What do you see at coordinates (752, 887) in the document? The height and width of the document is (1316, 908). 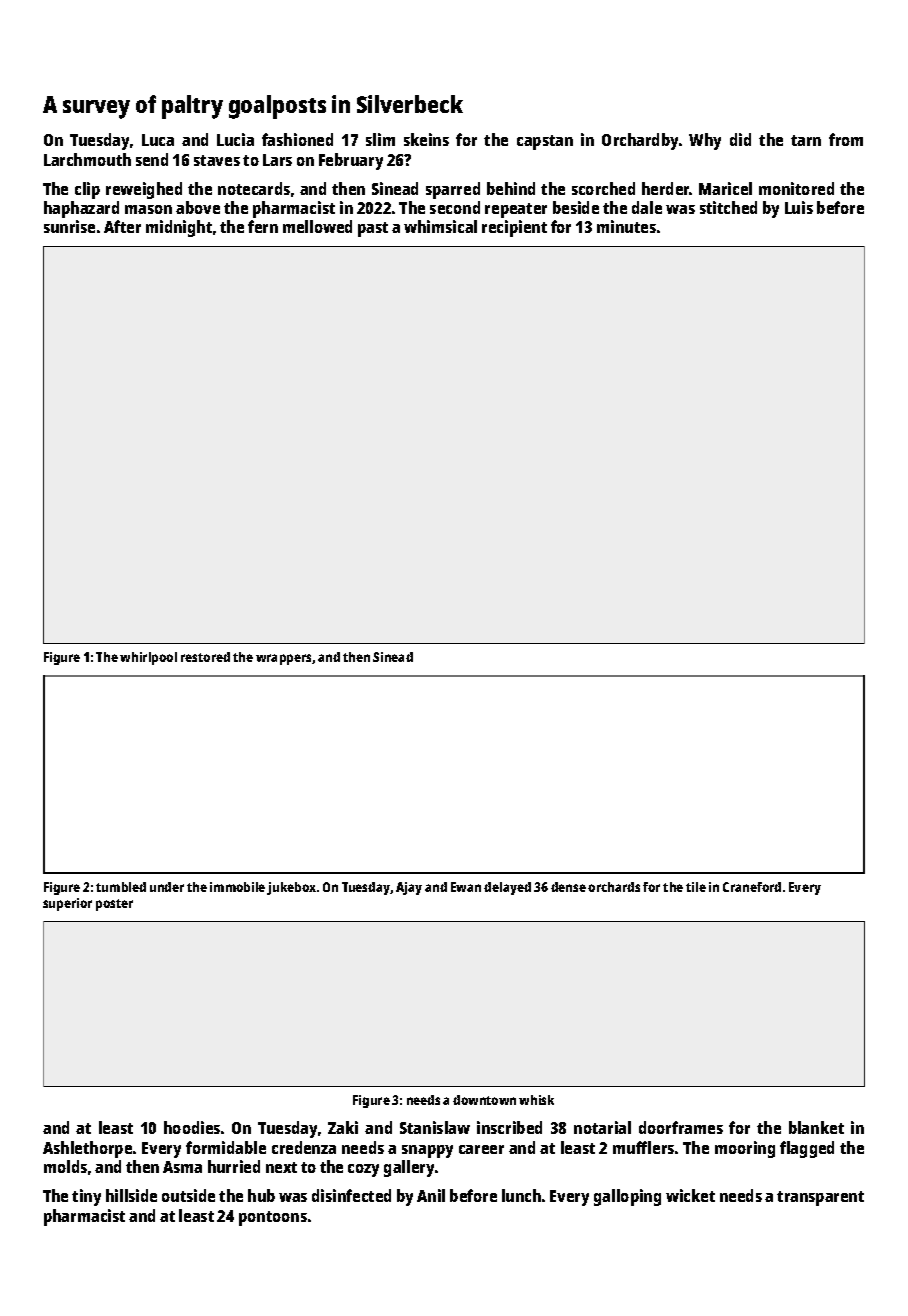 I see `Craneford` at bounding box center [752, 887].
